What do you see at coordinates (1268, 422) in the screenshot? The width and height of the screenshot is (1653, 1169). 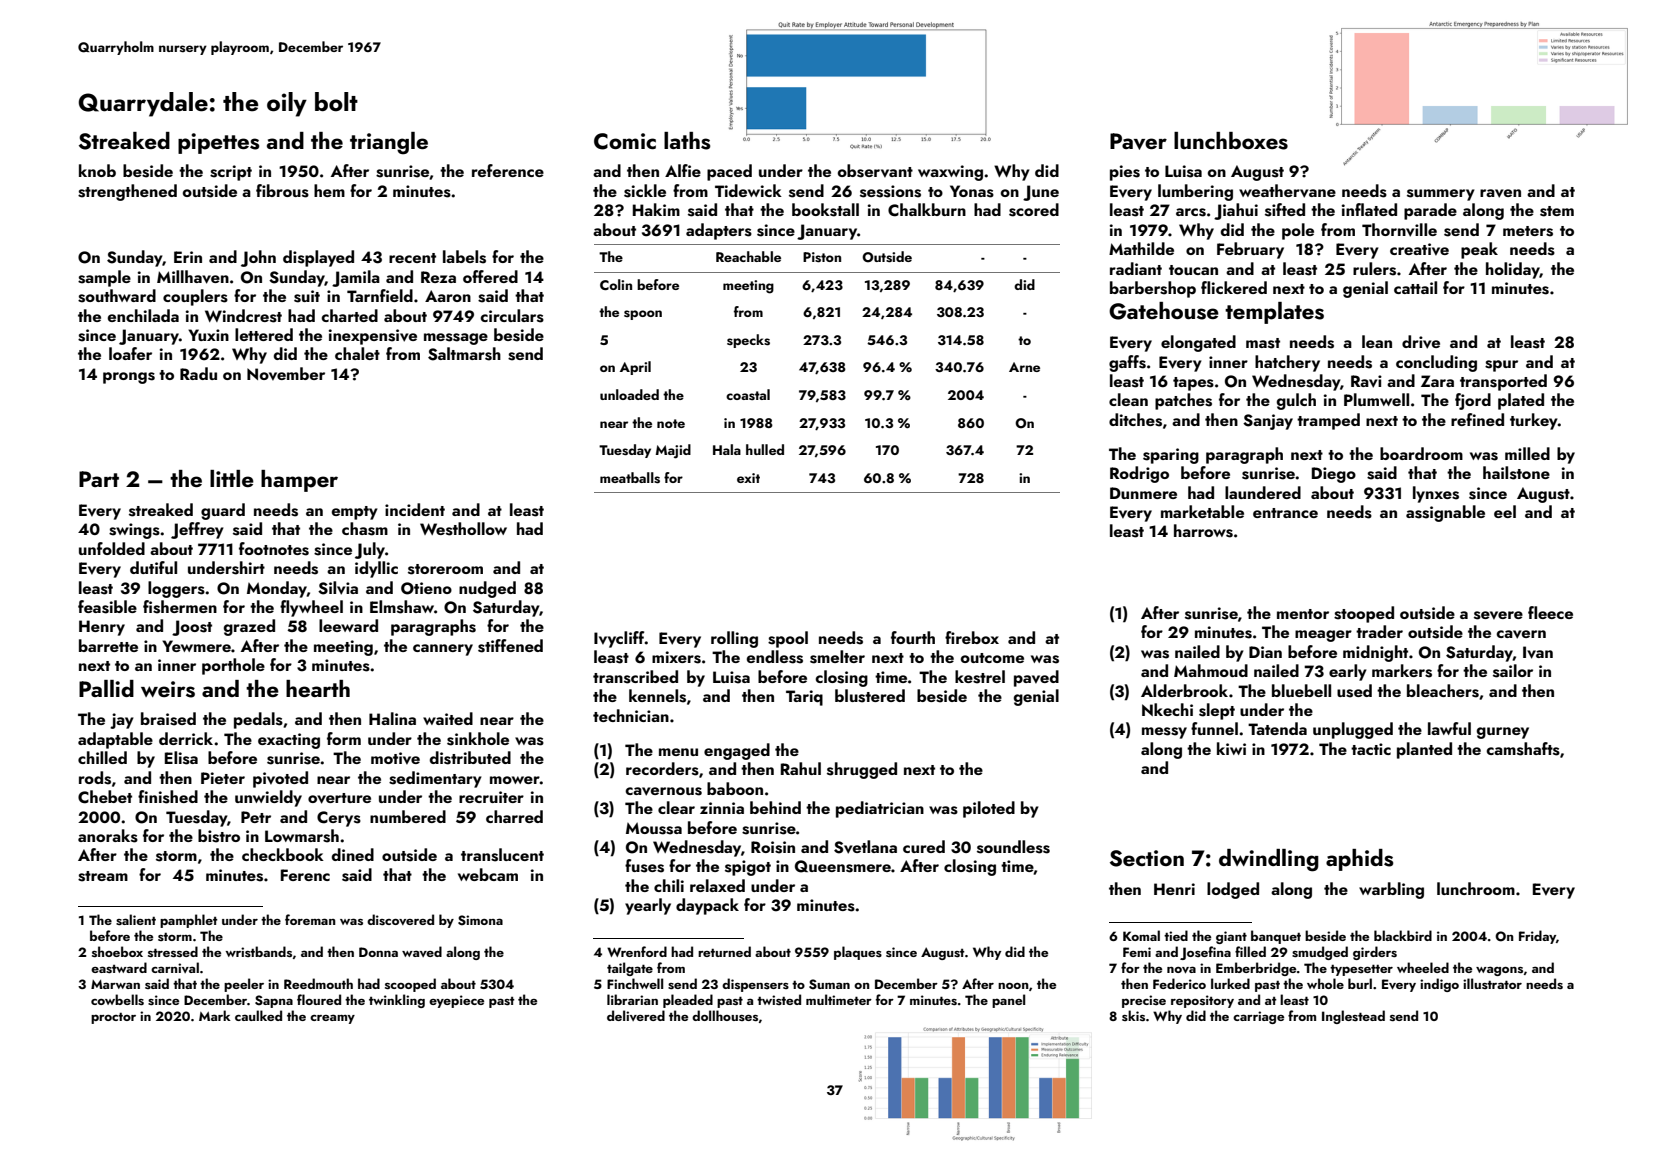 I see `Sanjay` at bounding box center [1268, 422].
